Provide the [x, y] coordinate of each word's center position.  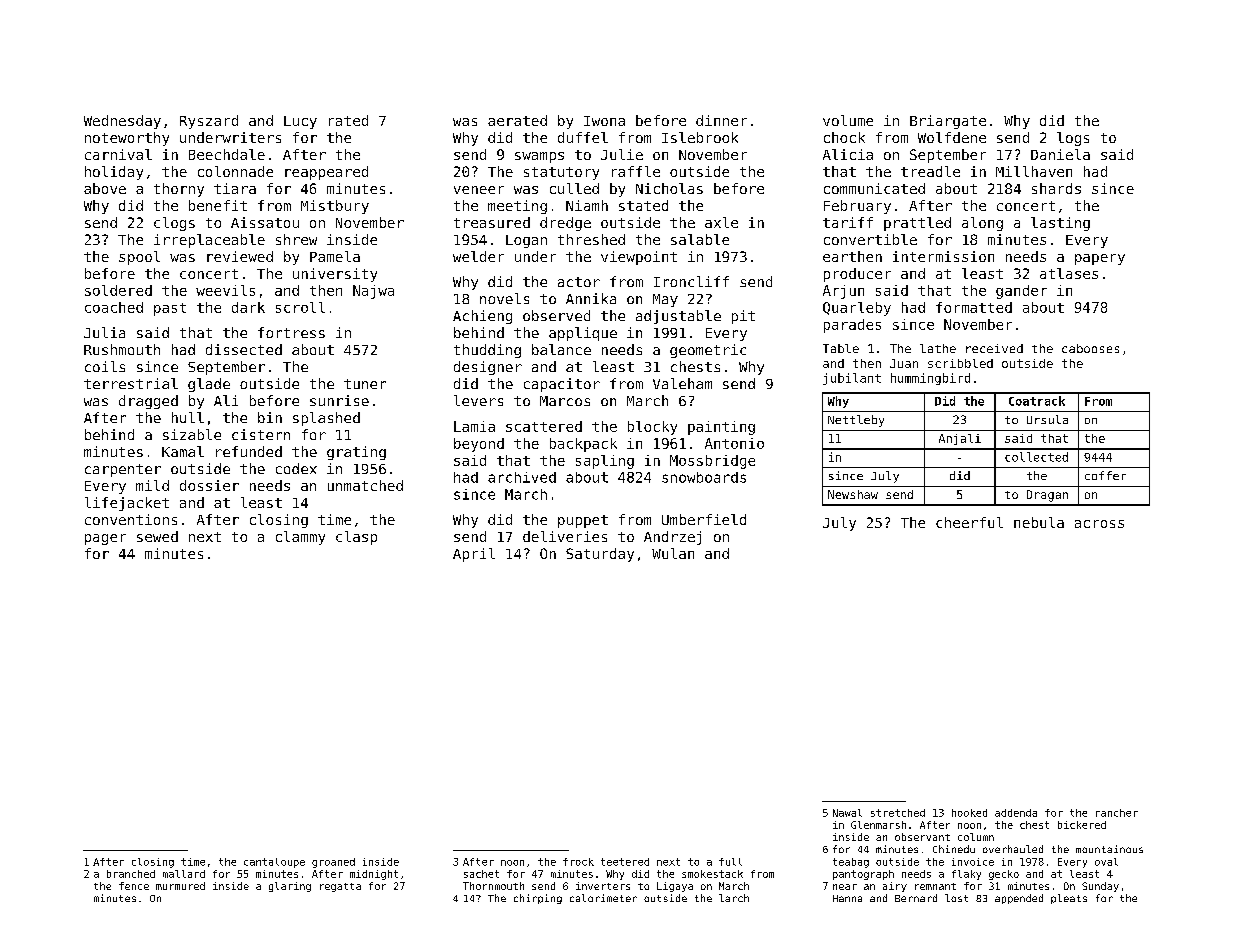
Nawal [847, 813]
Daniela [1060, 154]
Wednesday [122, 122]
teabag [851, 863]
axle [721, 222]
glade [209, 385]
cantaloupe [274, 863]
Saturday [600, 555]
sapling [605, 462]
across [1099, 524]
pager [105, 539]
